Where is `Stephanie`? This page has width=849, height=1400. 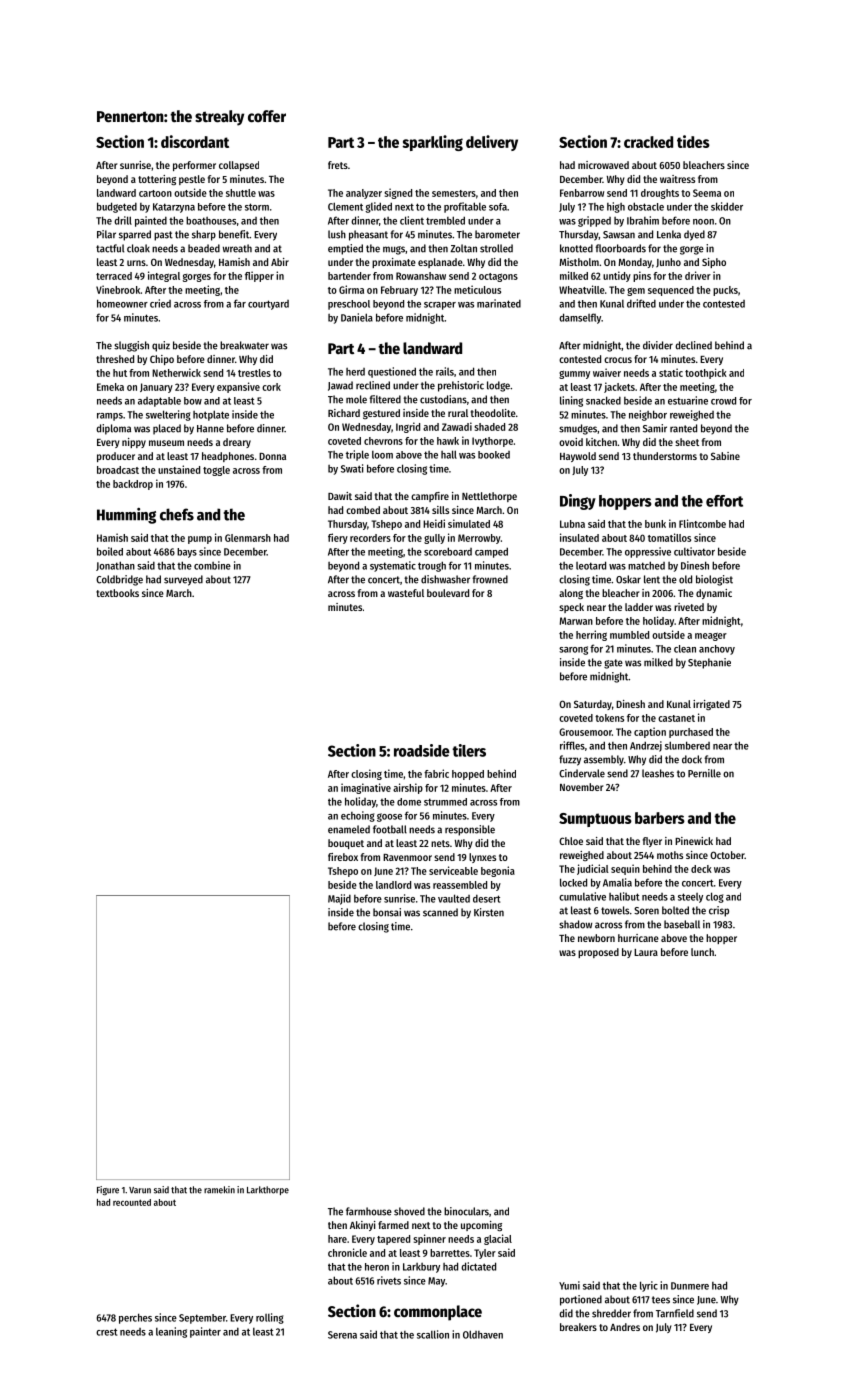
Stephanie is located at coordinates (709, 663).
